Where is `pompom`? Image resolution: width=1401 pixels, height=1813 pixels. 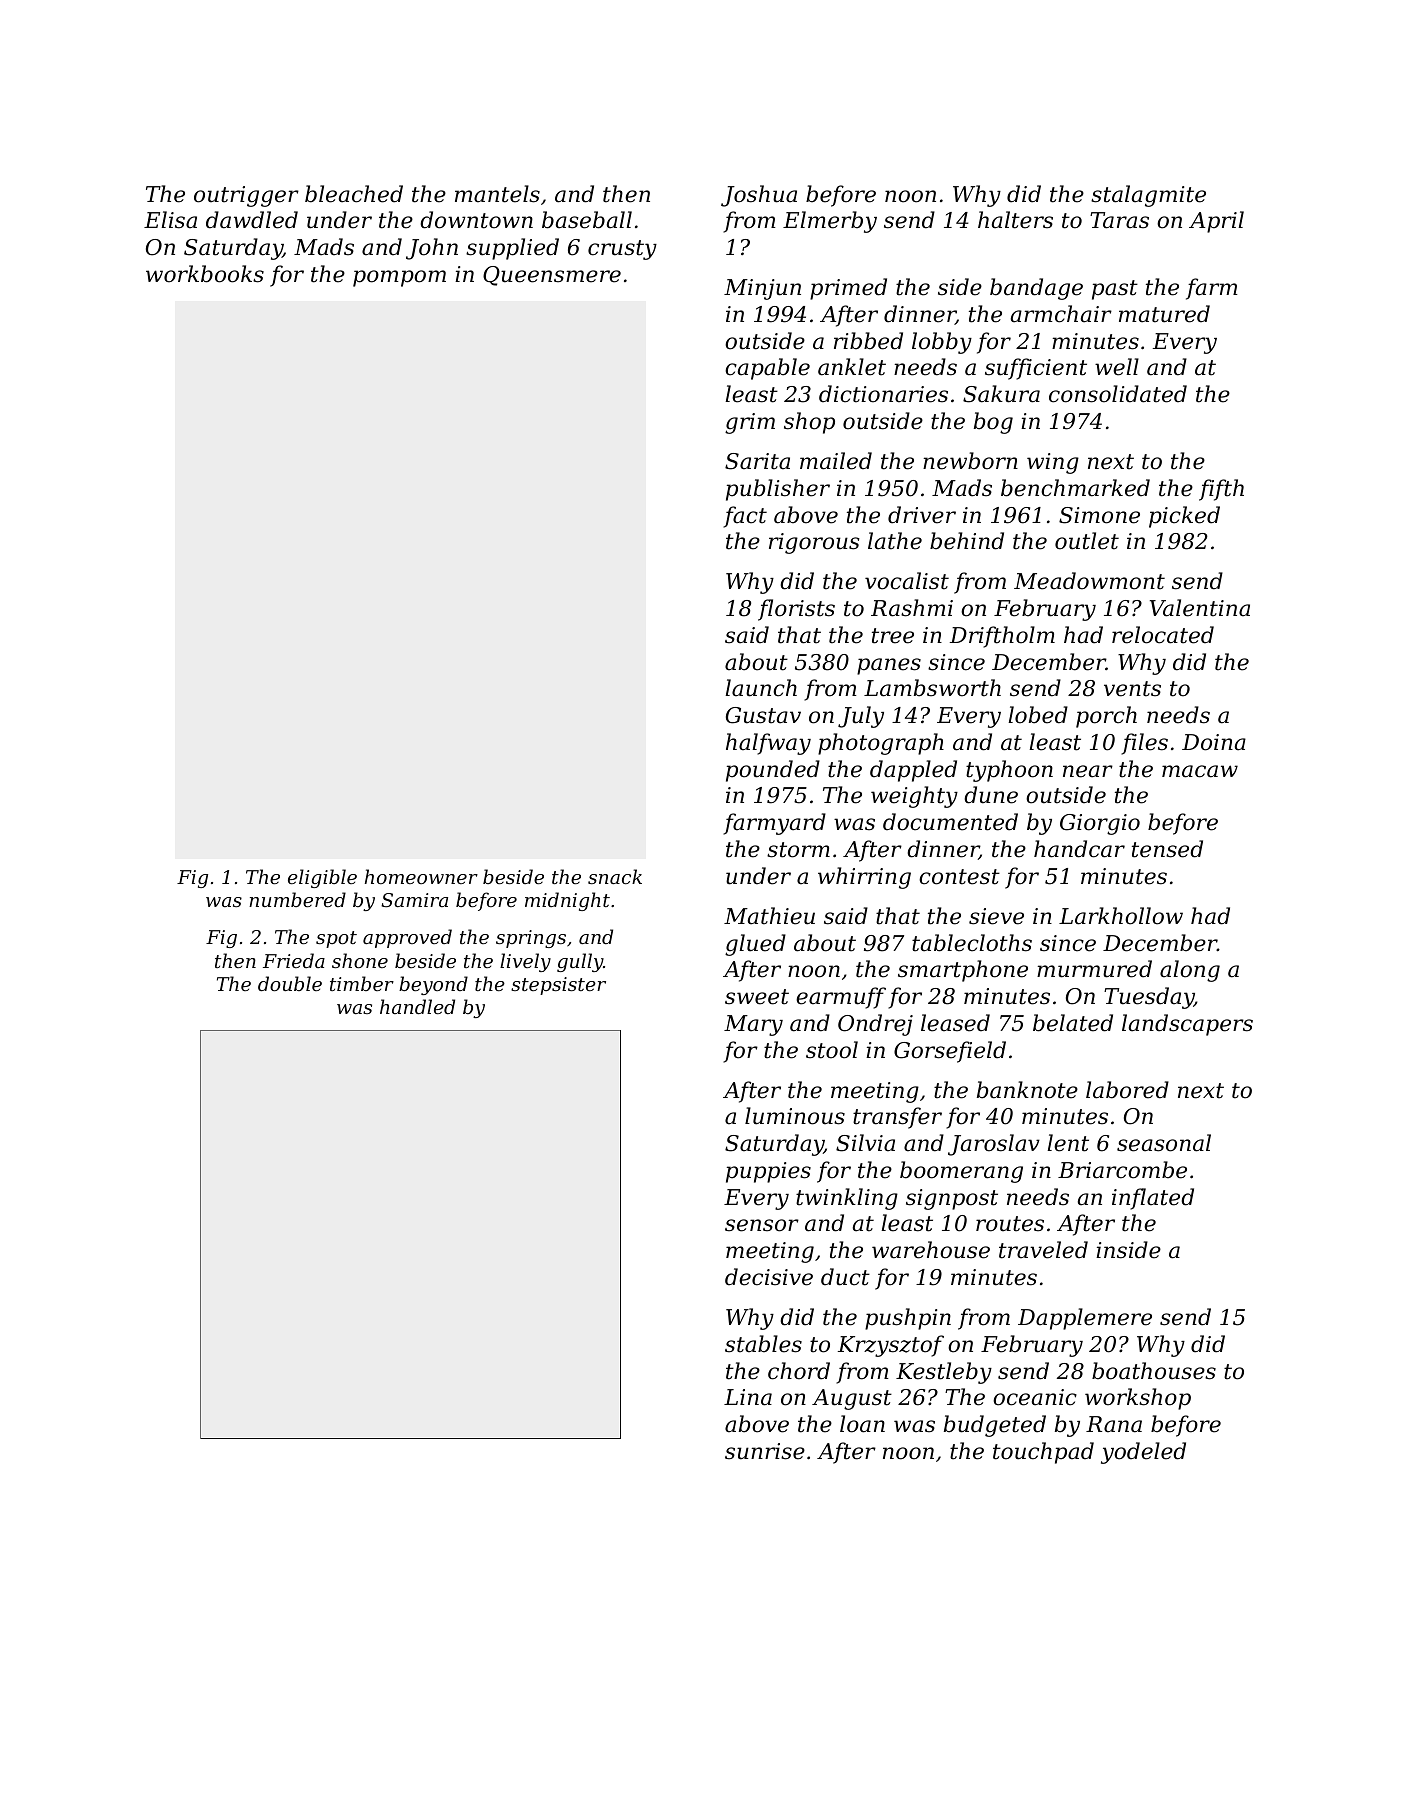 pompom is located at coordinates (399, 278).
